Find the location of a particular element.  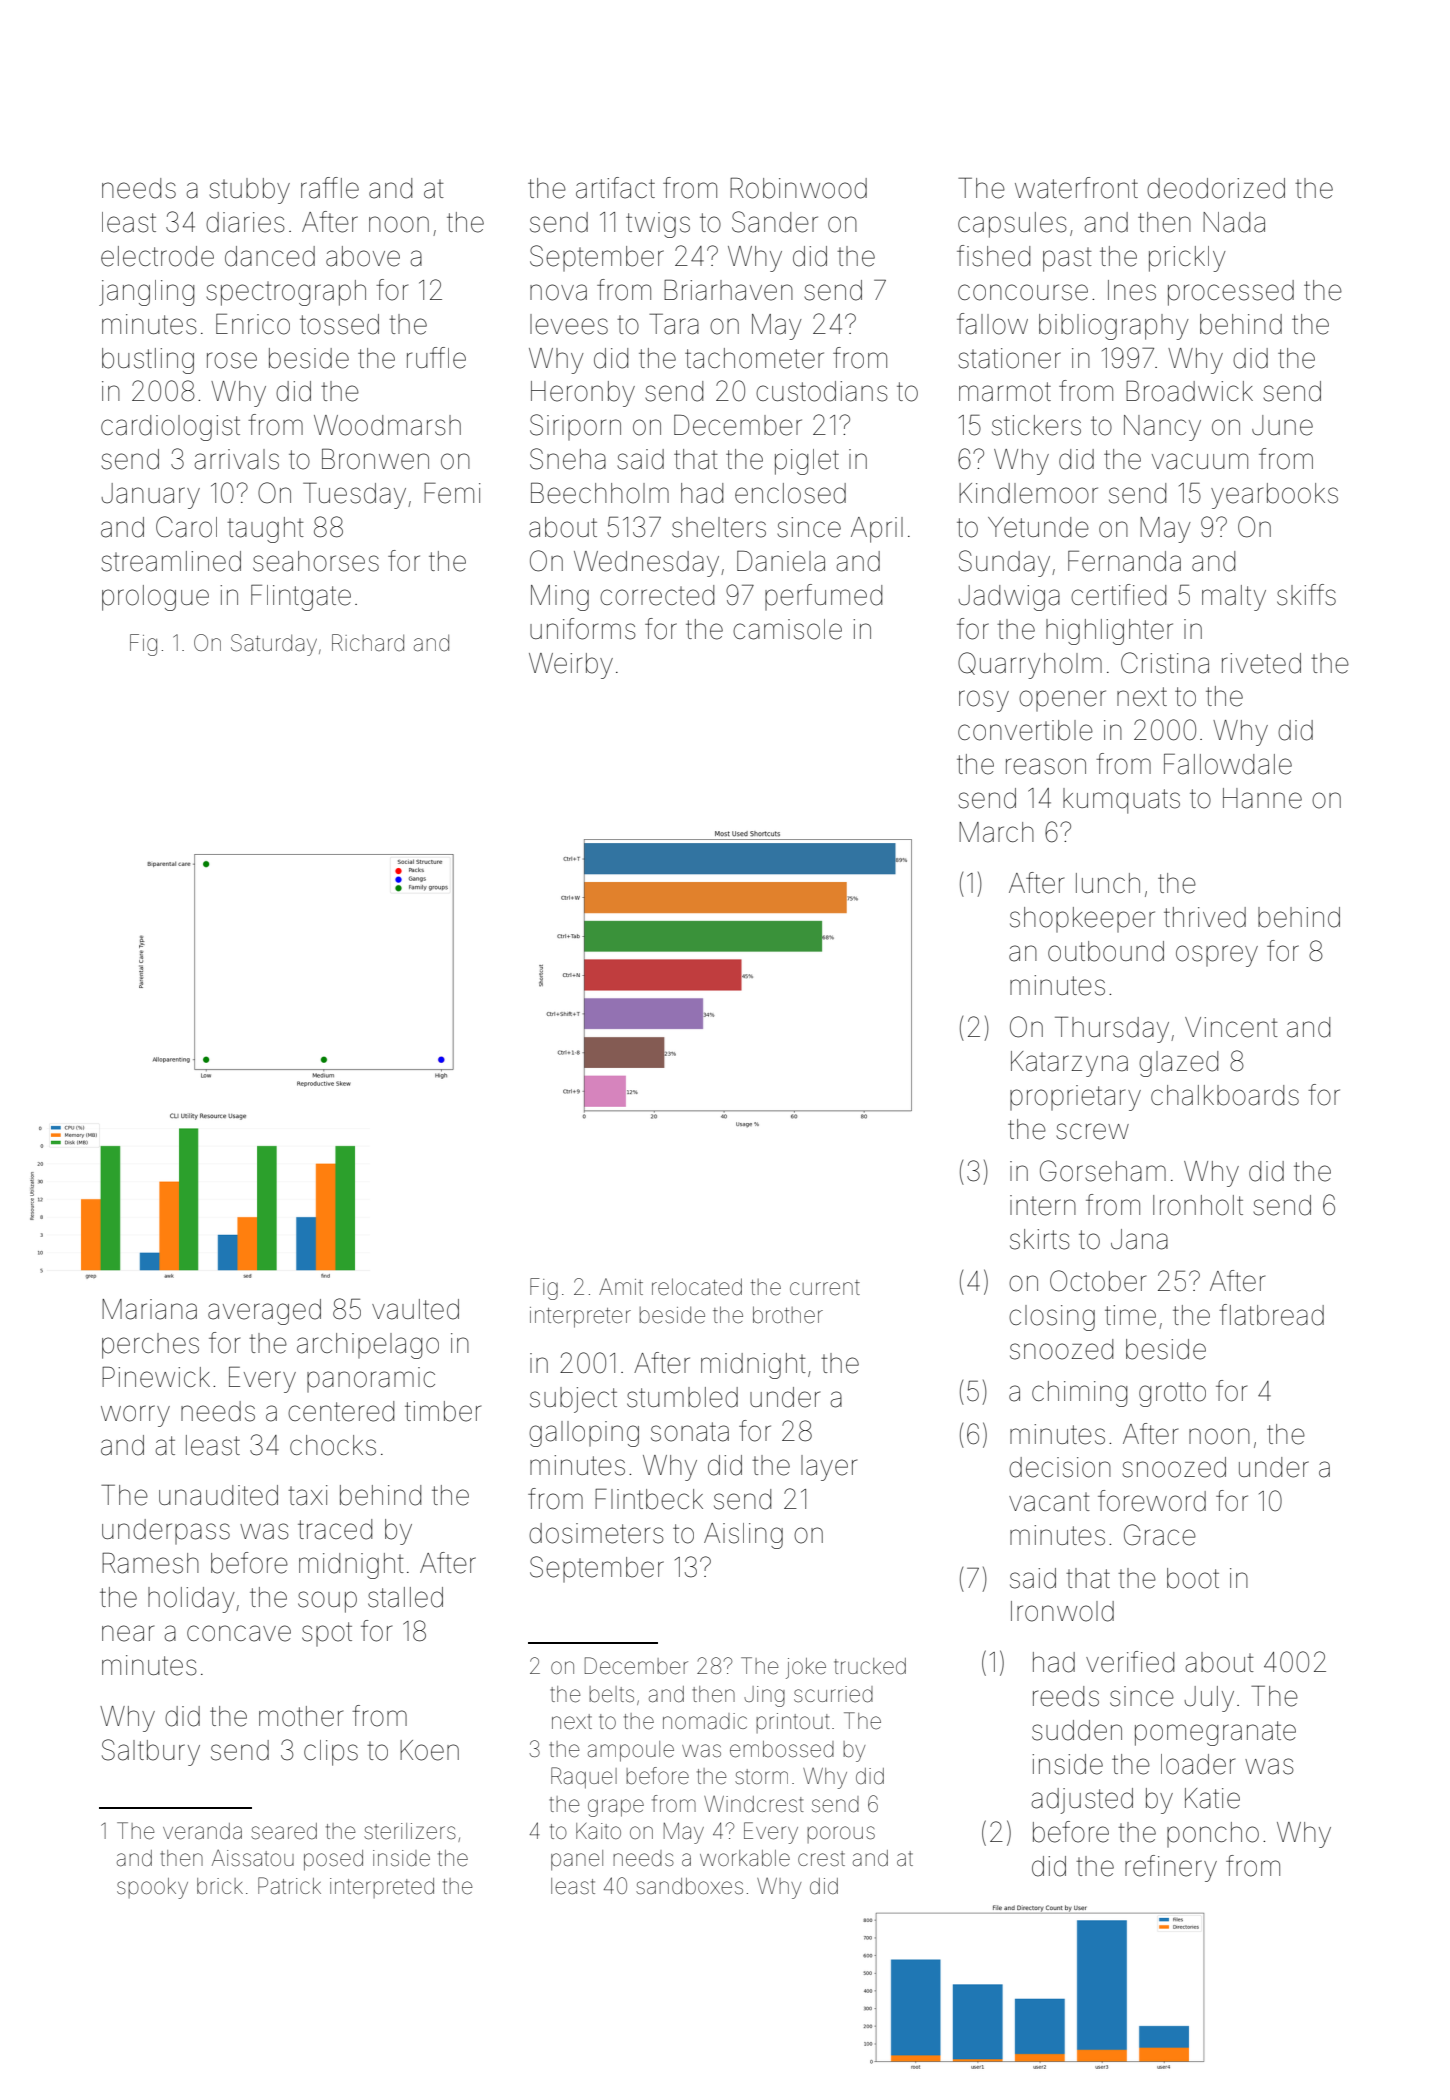

tachometer is located at coordinates (754, 358).
